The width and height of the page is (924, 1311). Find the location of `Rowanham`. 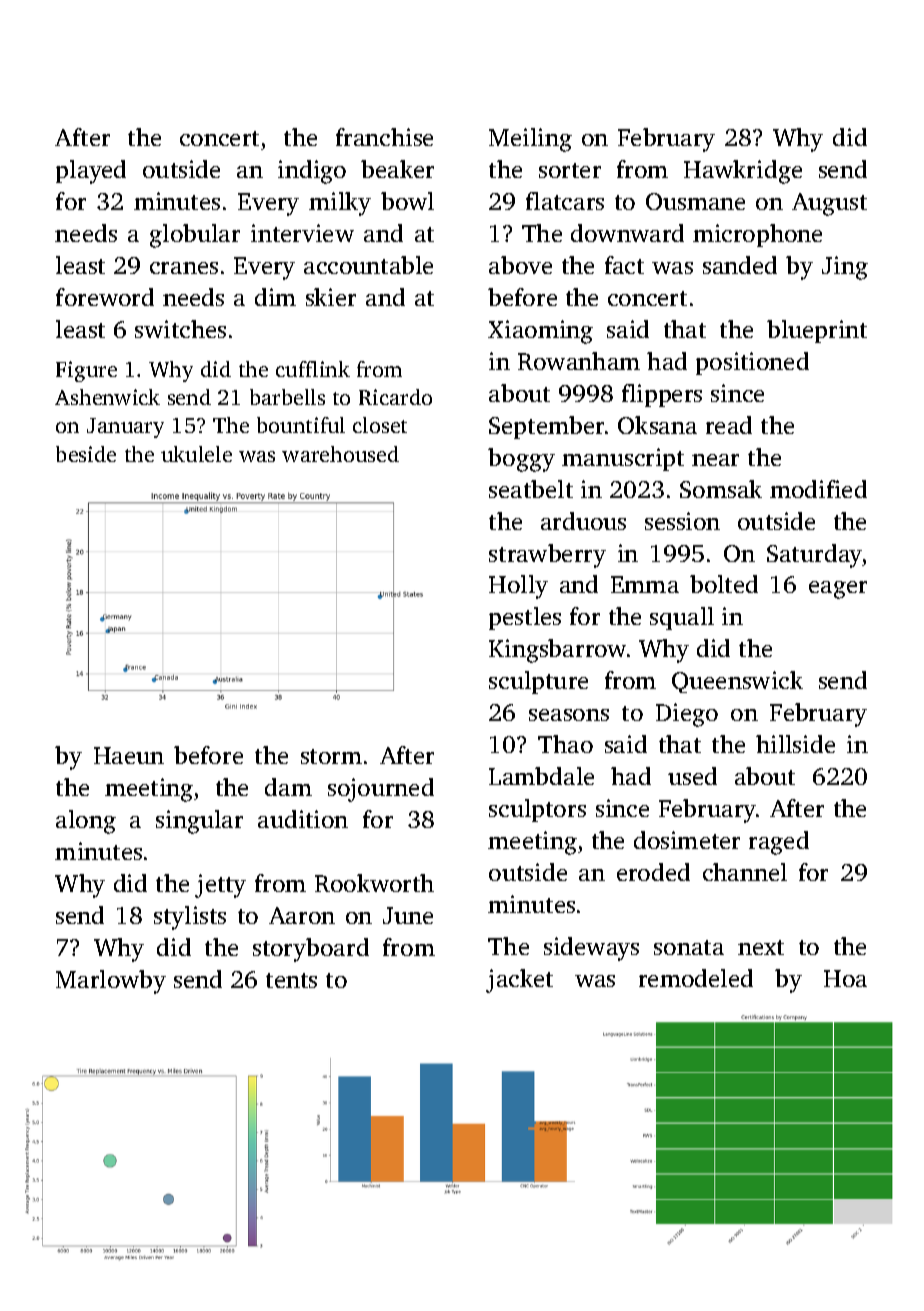

Rowanham is located at coordinates (579, 361).
